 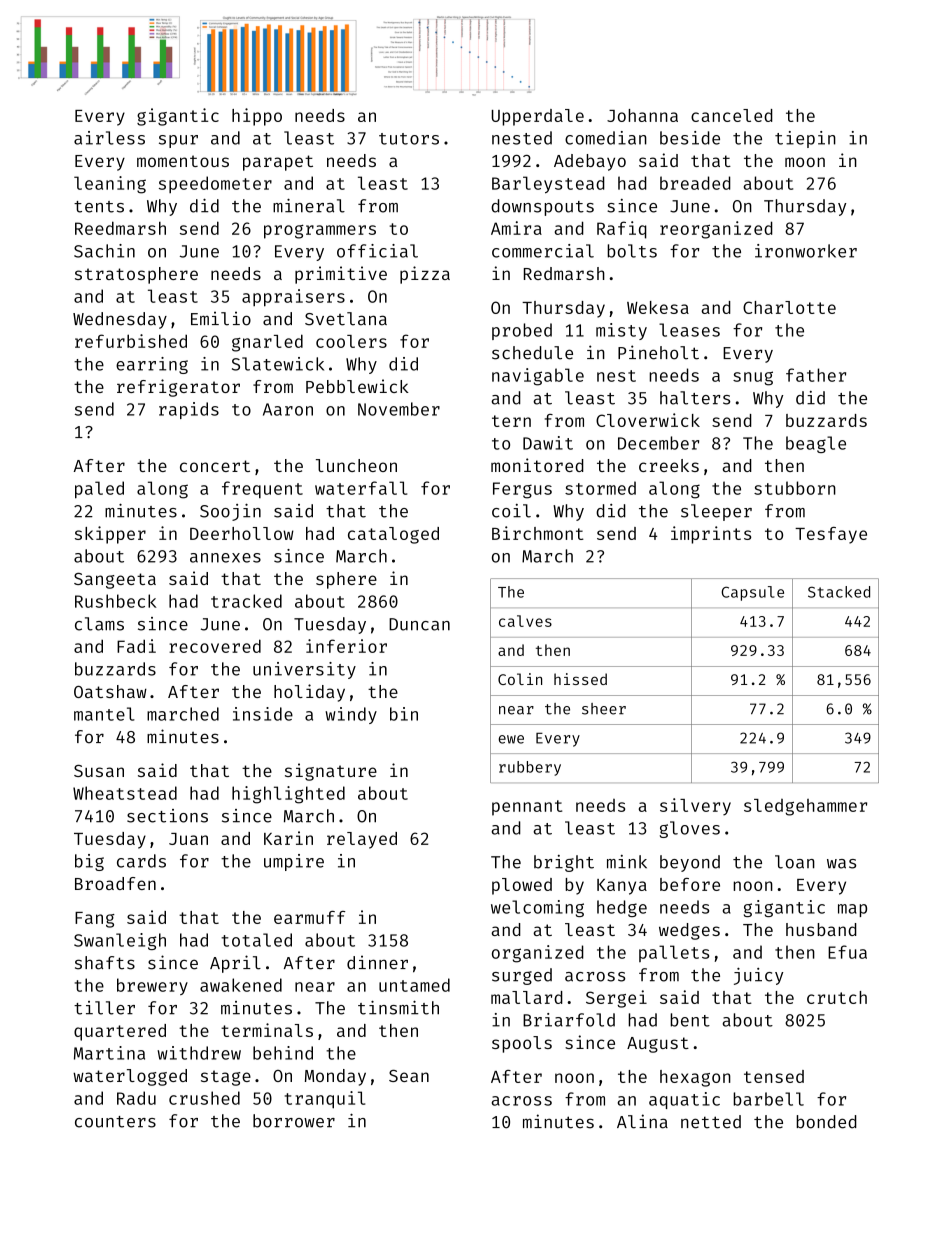 What do you see at coordinates (294, 1121) in the screenshot?
I see `borrower` at bounding box center [294, 1121].
